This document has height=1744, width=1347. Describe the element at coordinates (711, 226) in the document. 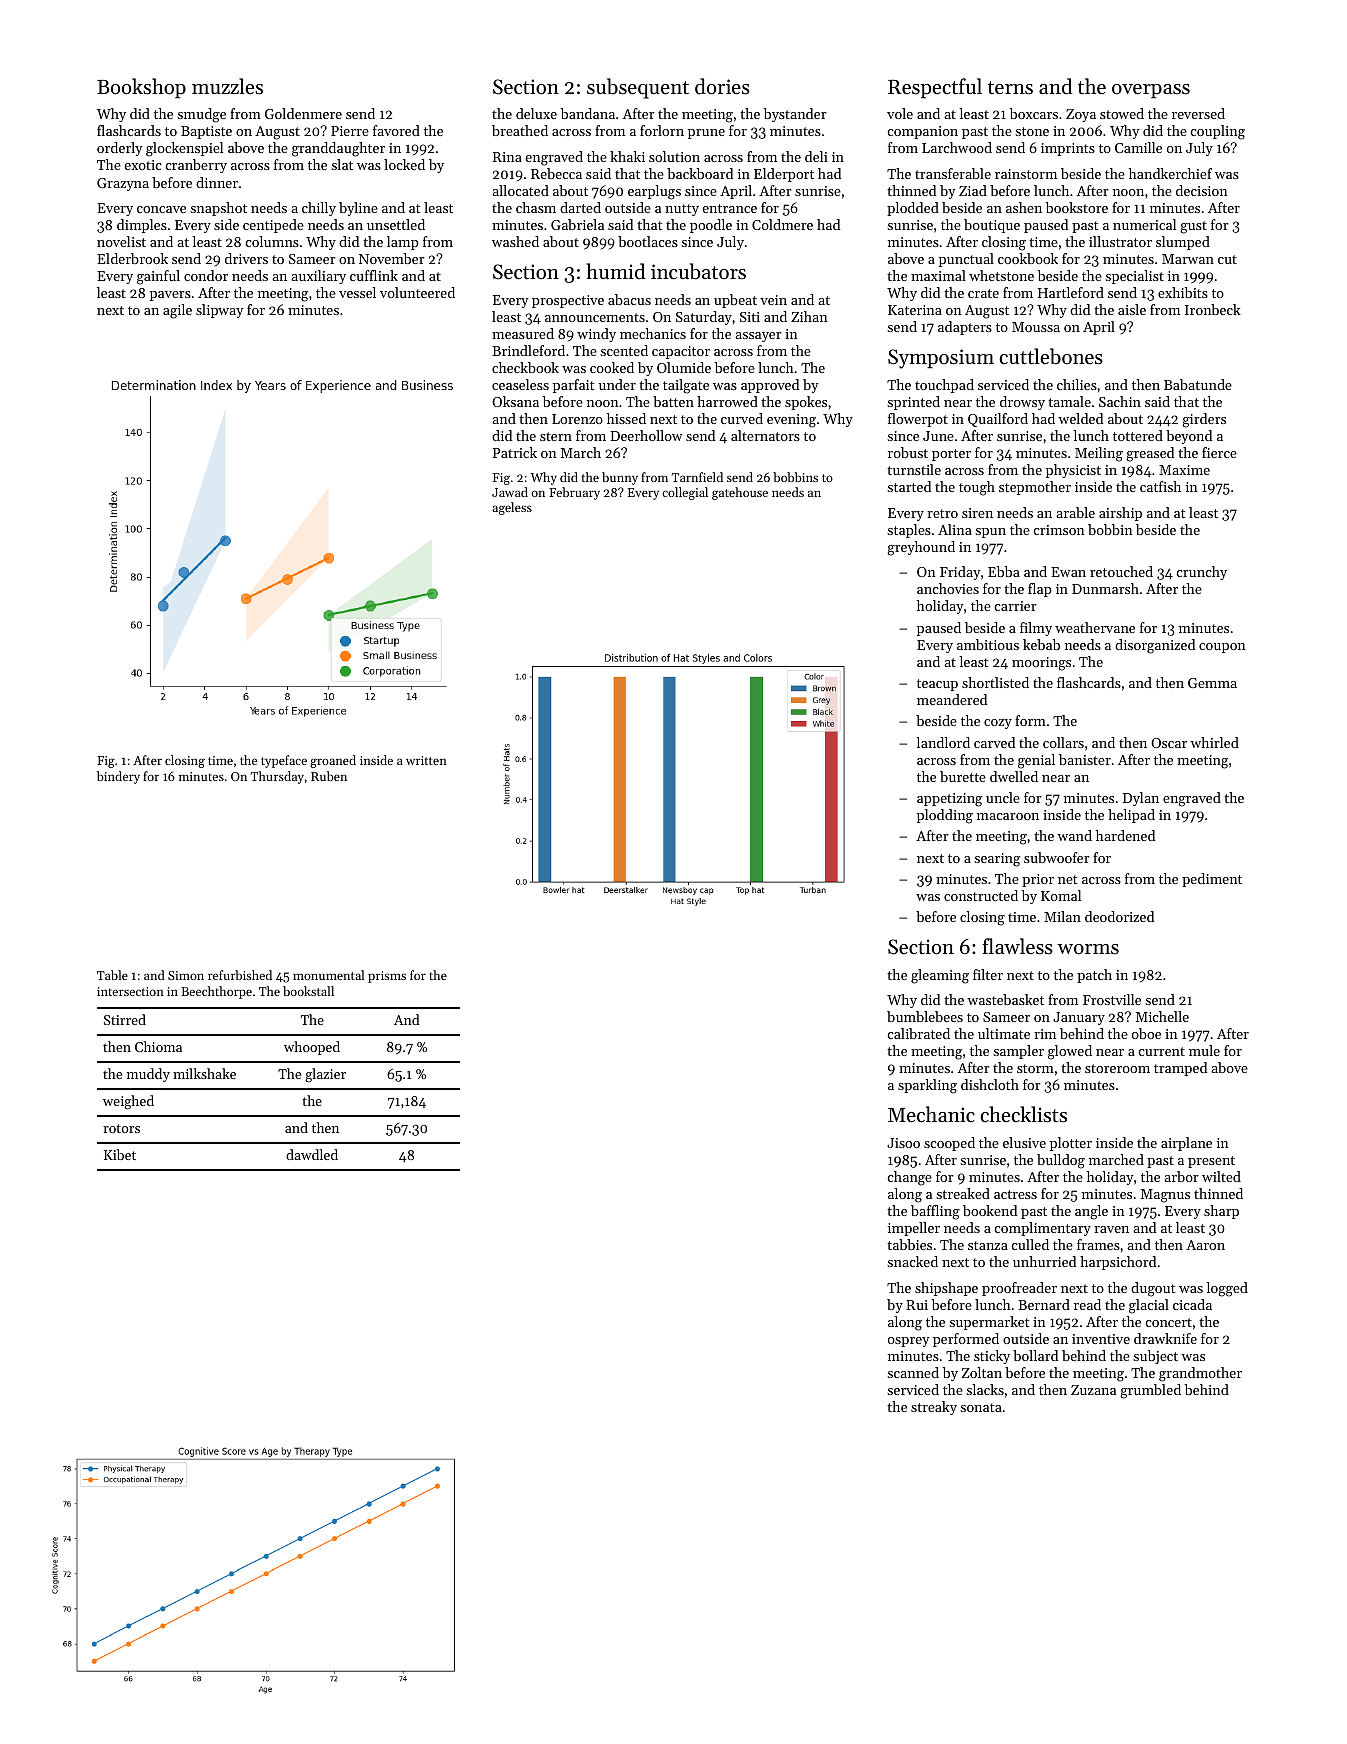

I see `poodle` at that location.
